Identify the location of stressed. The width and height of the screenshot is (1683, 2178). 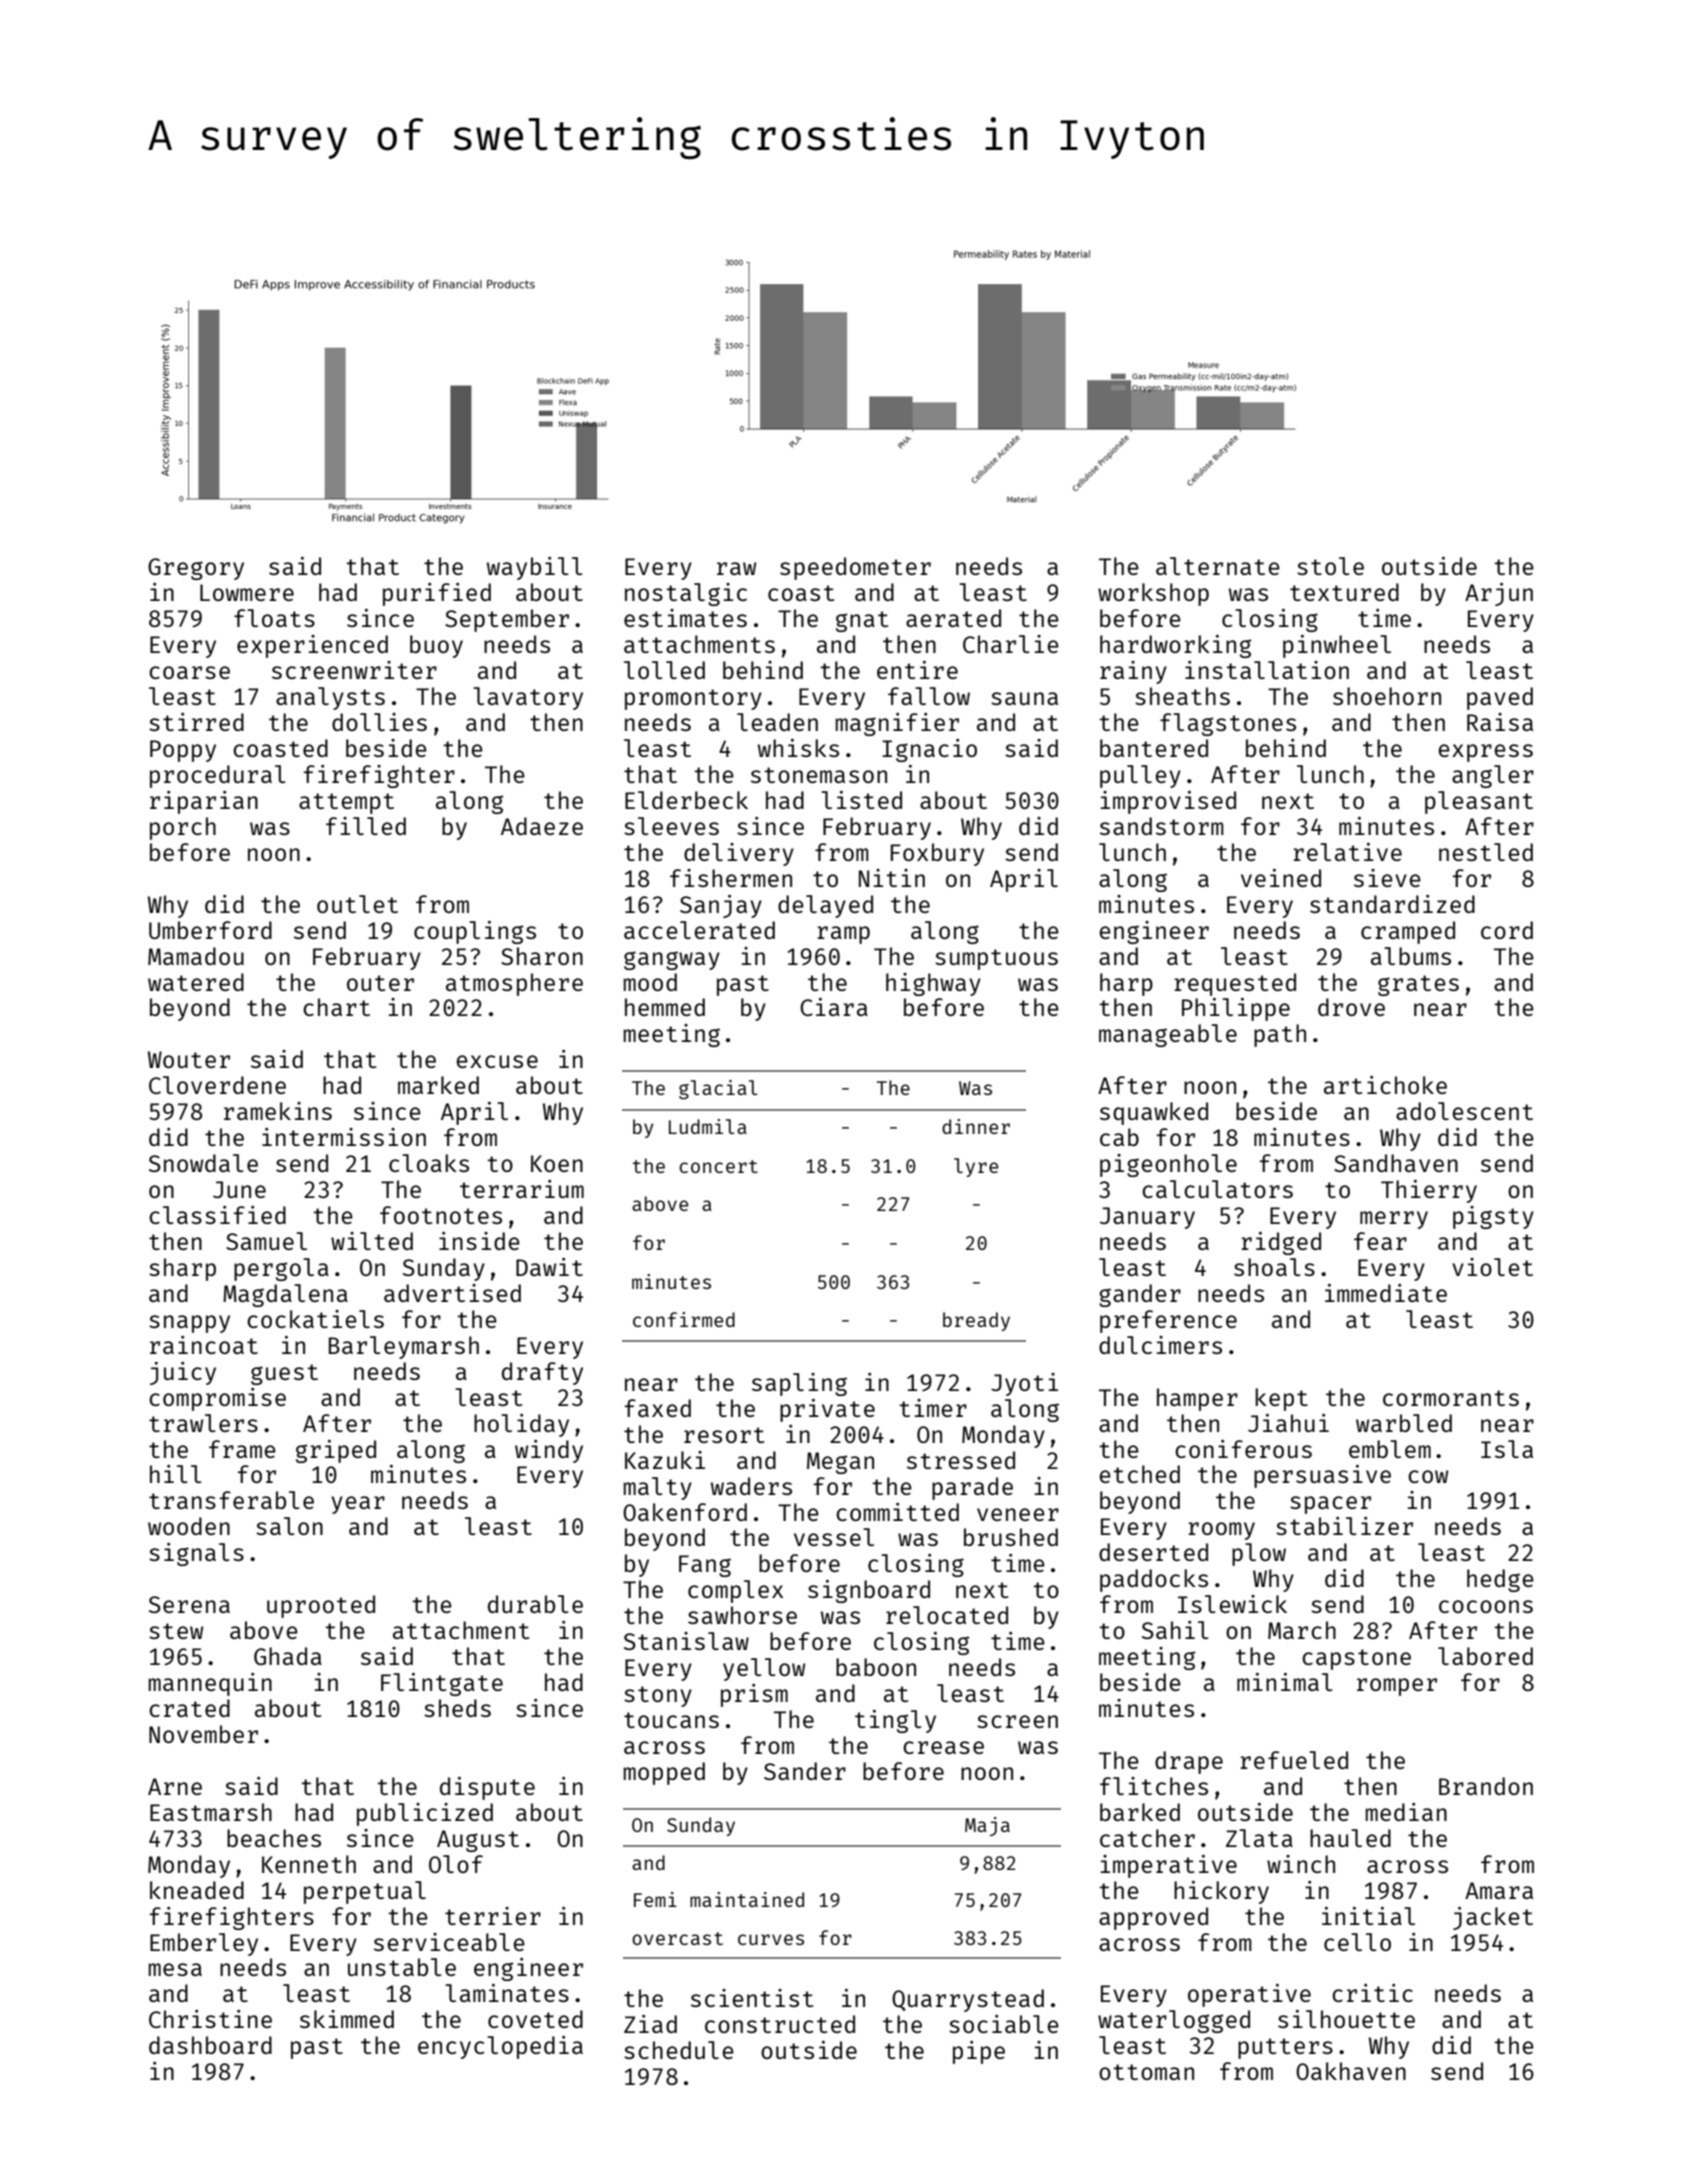
(961, 1460).
